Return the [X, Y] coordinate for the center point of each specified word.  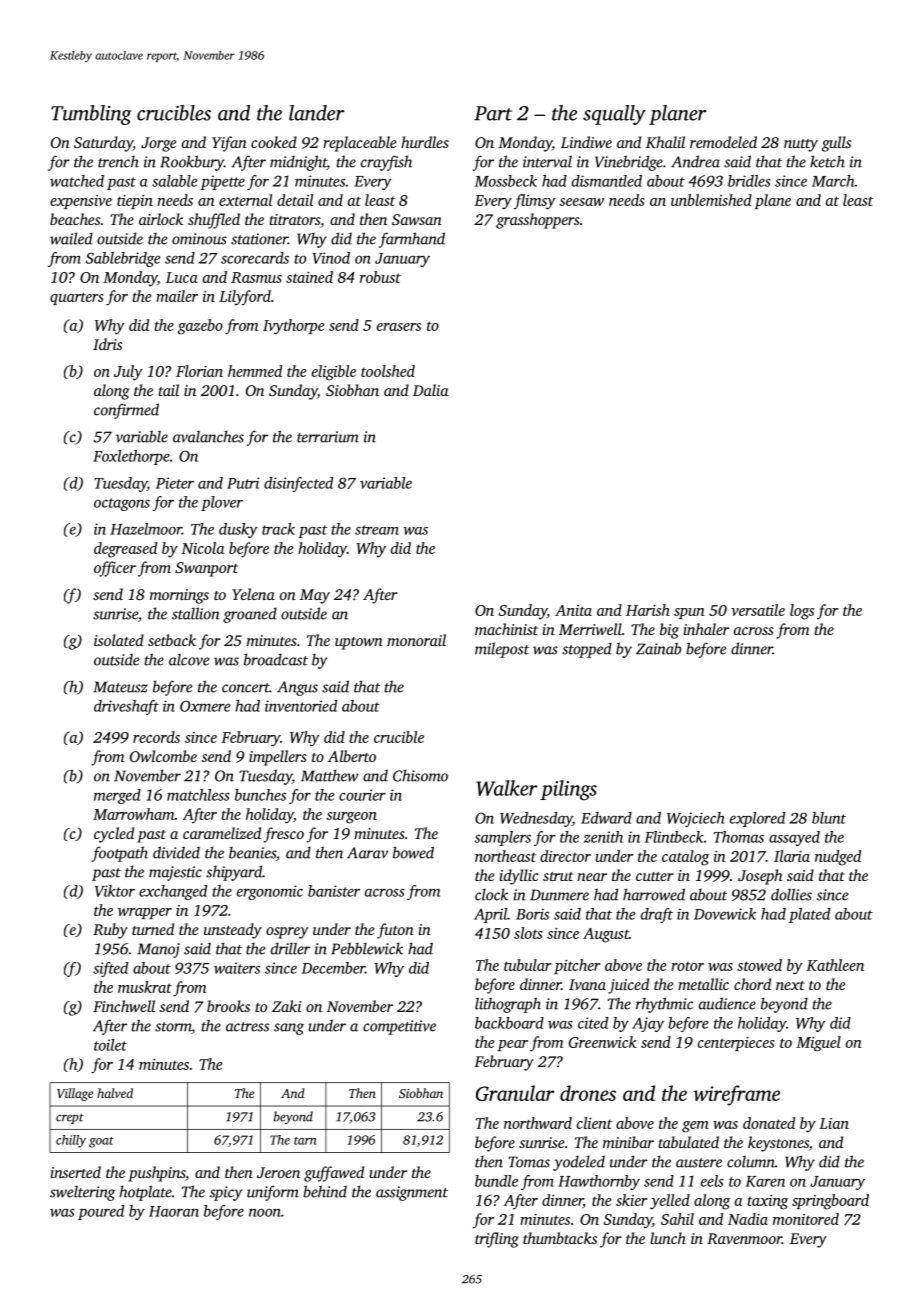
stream [377, 530]
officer [115, 569]
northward [538, 1123]
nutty [801, 145]
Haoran [174, 1211]
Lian [834, 1123]
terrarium [328, 437]
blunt [829, 818]
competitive [399, 1027]
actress [247, 1027]
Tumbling [91, 115]
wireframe [736, 1095]
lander [316, 113]
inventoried [301, 706]
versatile [758, 610]
